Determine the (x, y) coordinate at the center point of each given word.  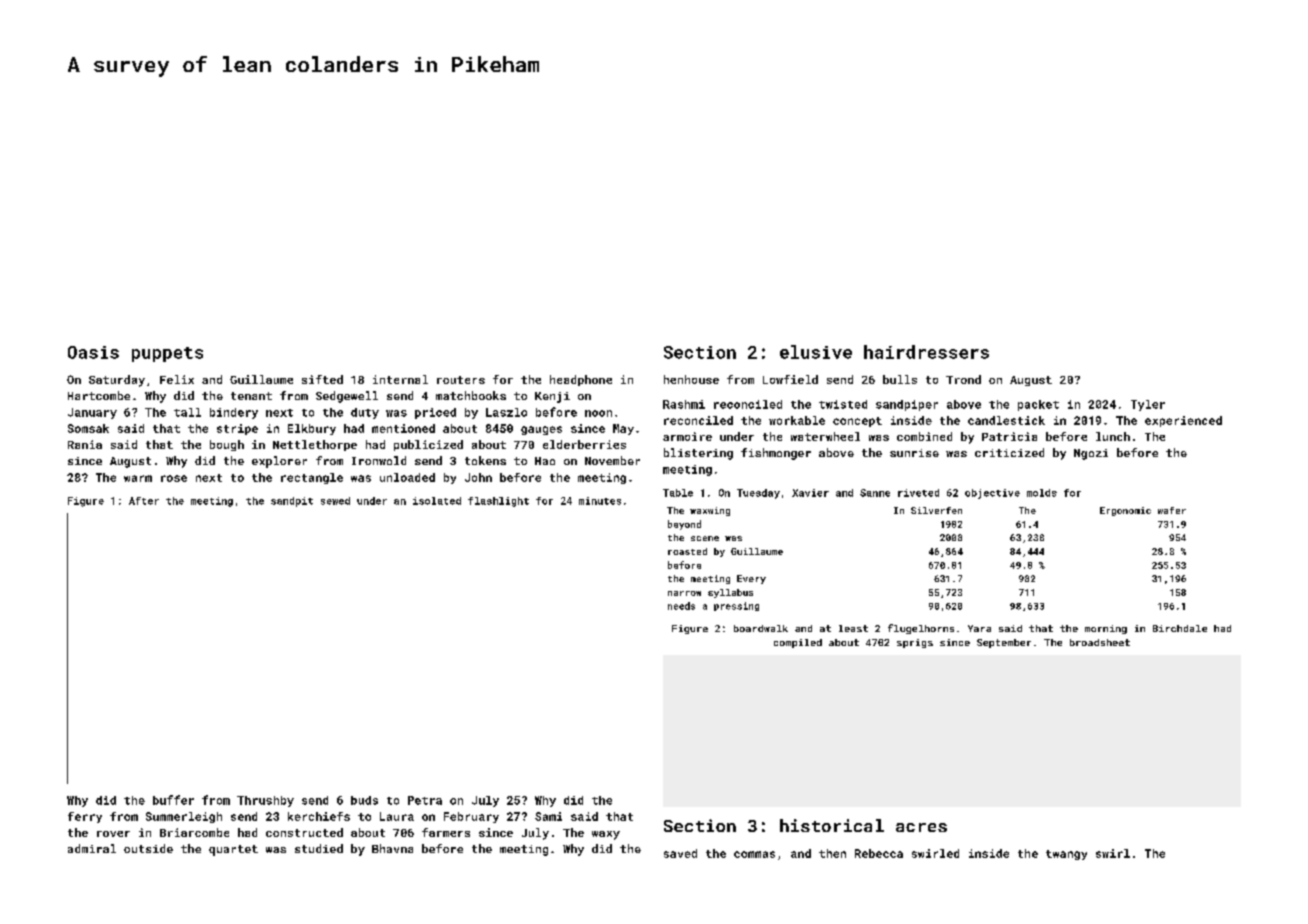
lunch (1113, 436)
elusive (816, 352)
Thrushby (265, 801)
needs (681, 606)
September (1004, 643)
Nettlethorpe (315, 445)
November (612, 460)
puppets (167, 354)
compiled (798, 643)
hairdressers (926, 352)
